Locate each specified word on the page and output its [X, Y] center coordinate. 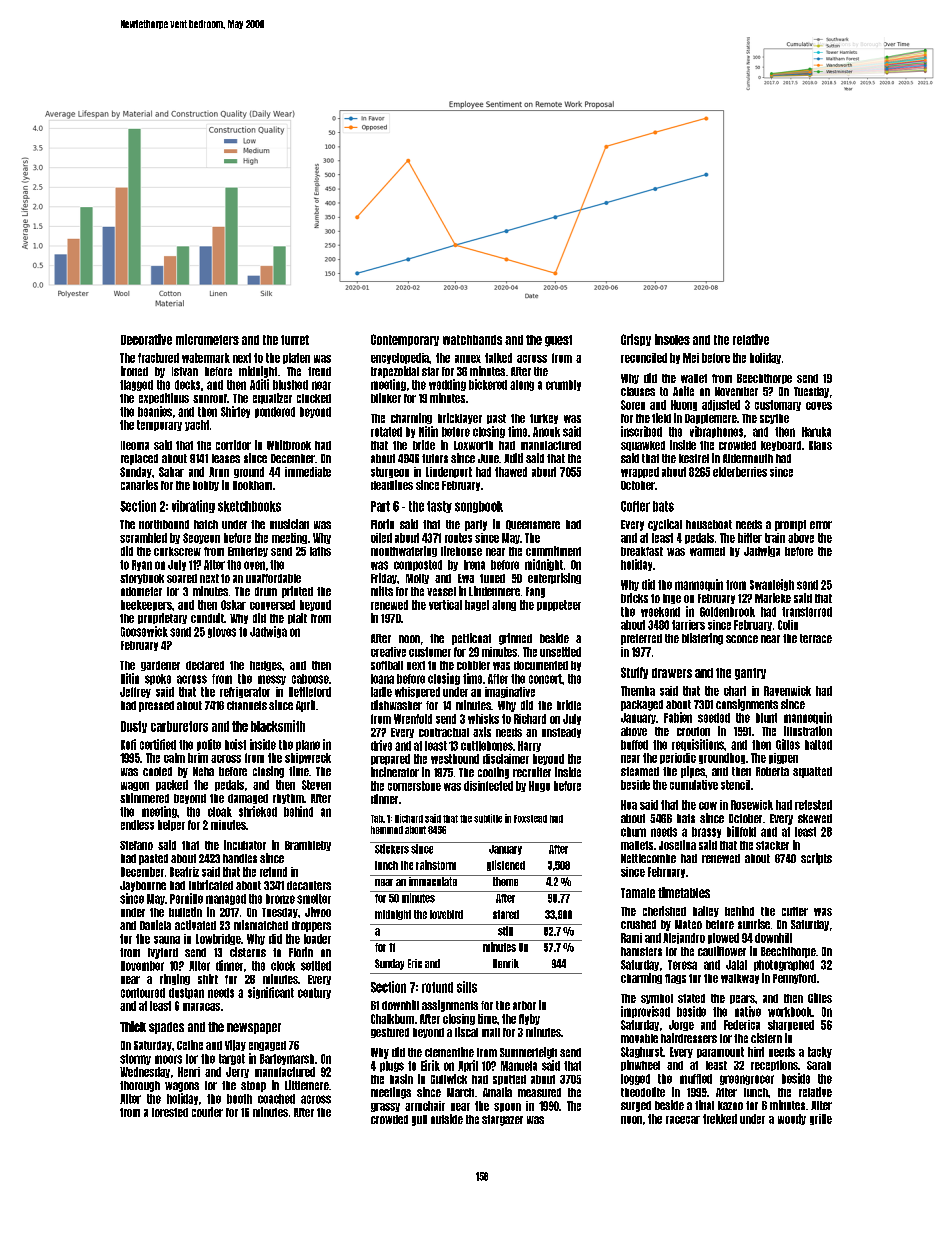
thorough [140, 1086]
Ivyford [163, 953]
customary [778, 405]
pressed [156, 706]
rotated [386, 432]
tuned [492, 578]
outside [447, 1119]
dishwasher [396, 705]
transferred [807, 612]
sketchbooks [249, 506]
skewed [815, 818]
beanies [155, 411]
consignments [747, 705]
